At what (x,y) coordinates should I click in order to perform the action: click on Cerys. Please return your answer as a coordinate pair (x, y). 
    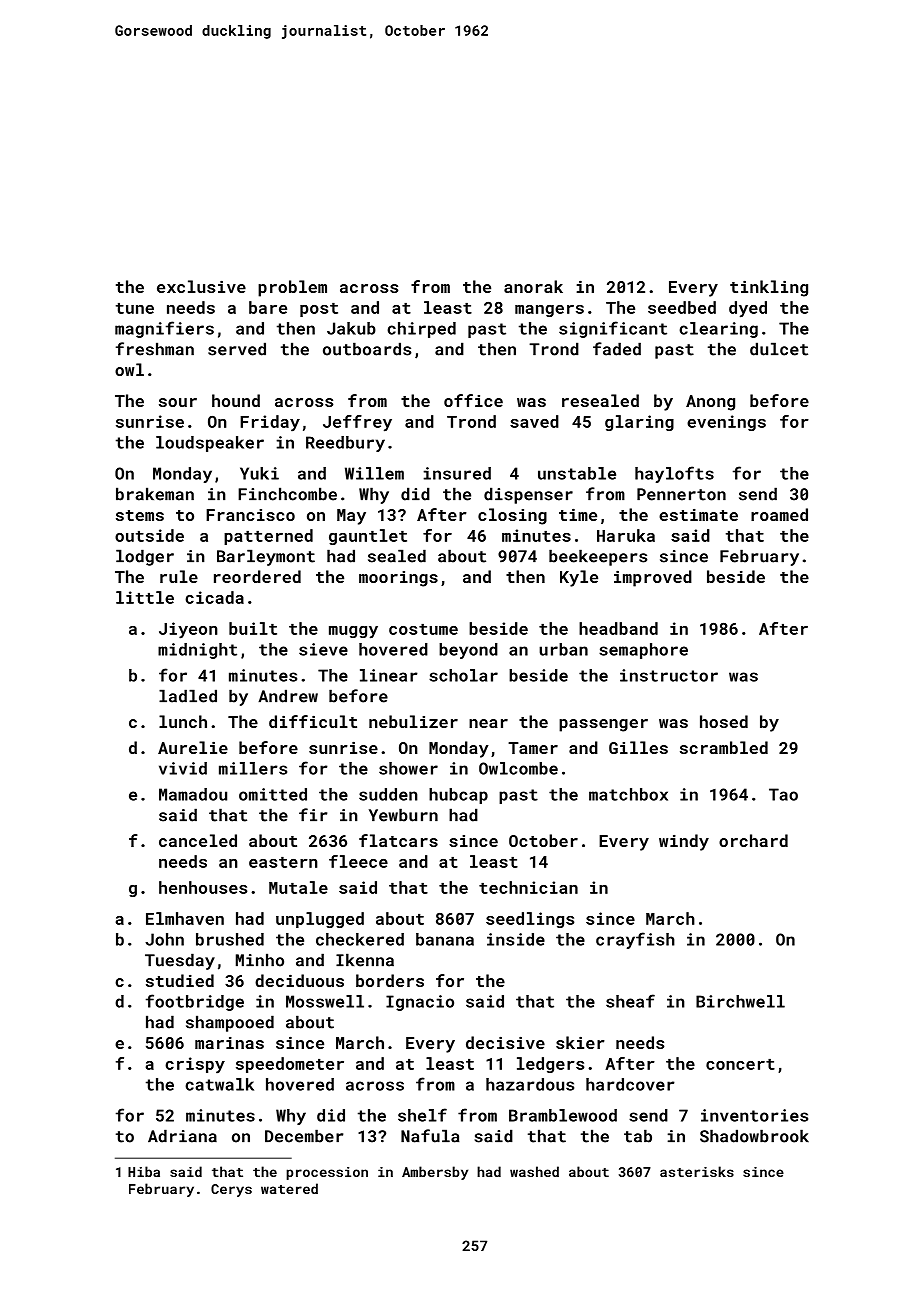
    Looking at the image, I should click on (231, 1190).
